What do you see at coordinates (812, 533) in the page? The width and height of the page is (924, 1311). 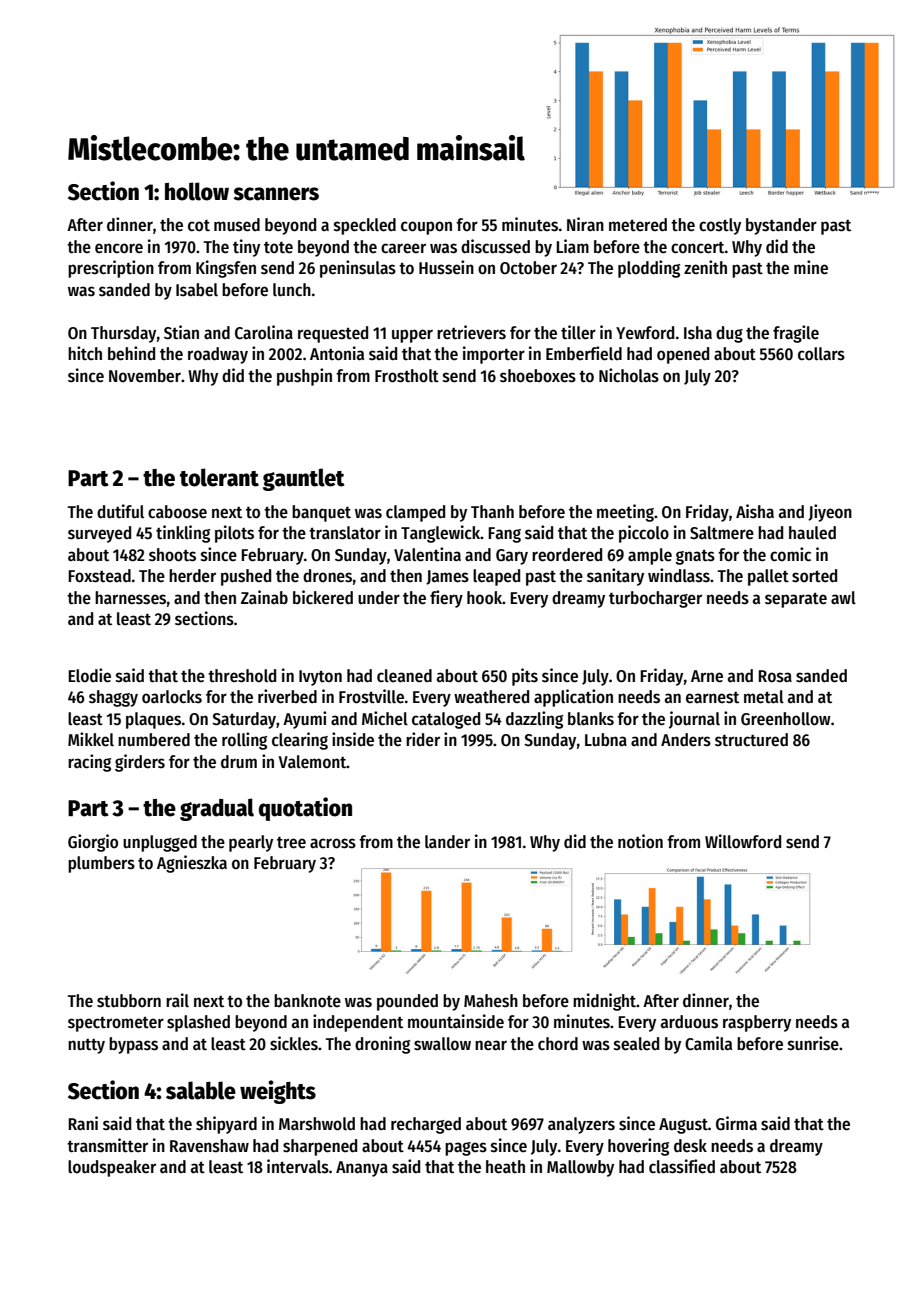 I see `hauled` at bounding box center [812, 533].
